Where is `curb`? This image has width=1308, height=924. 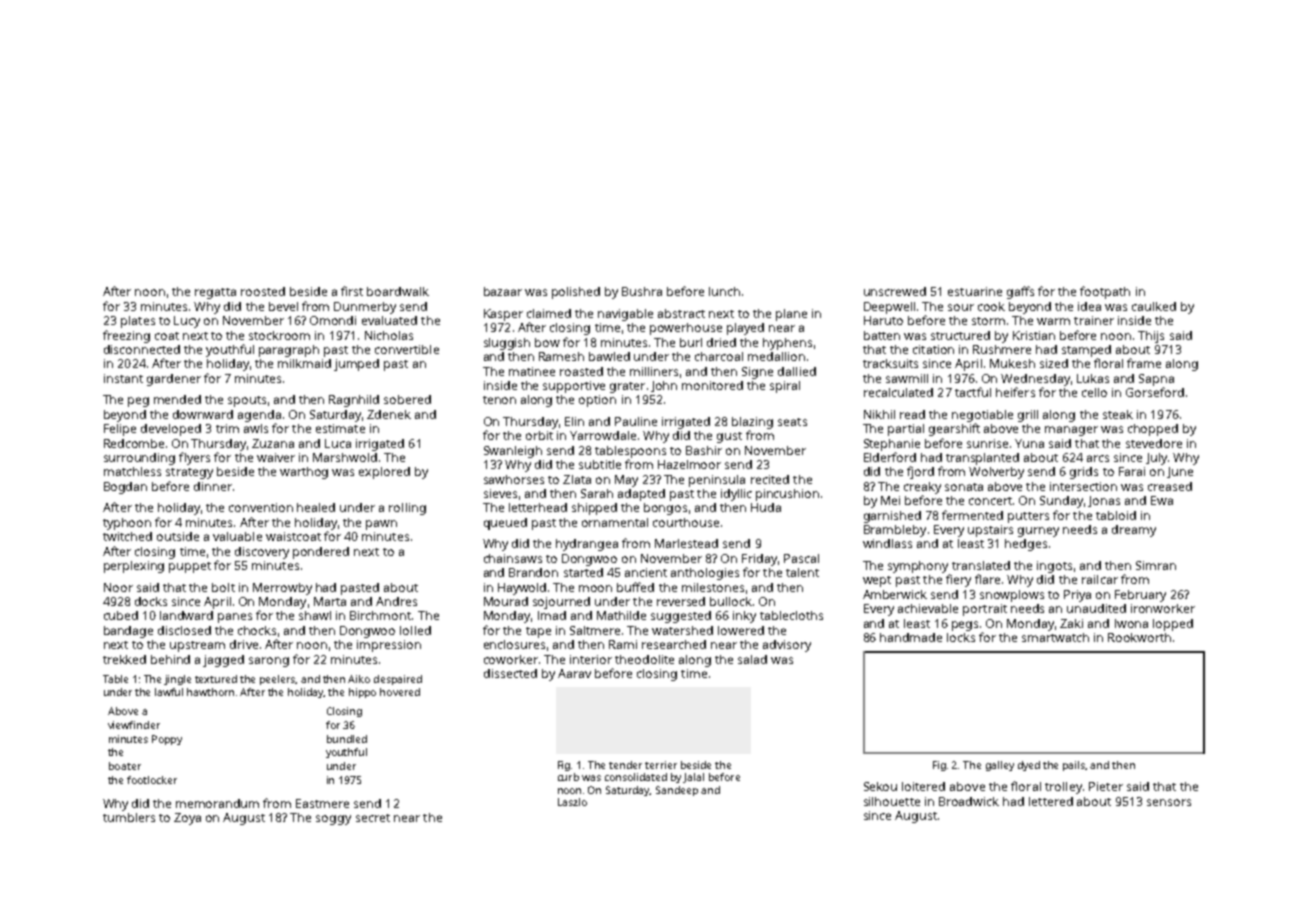 curb is located at coordinates (568, 777).
